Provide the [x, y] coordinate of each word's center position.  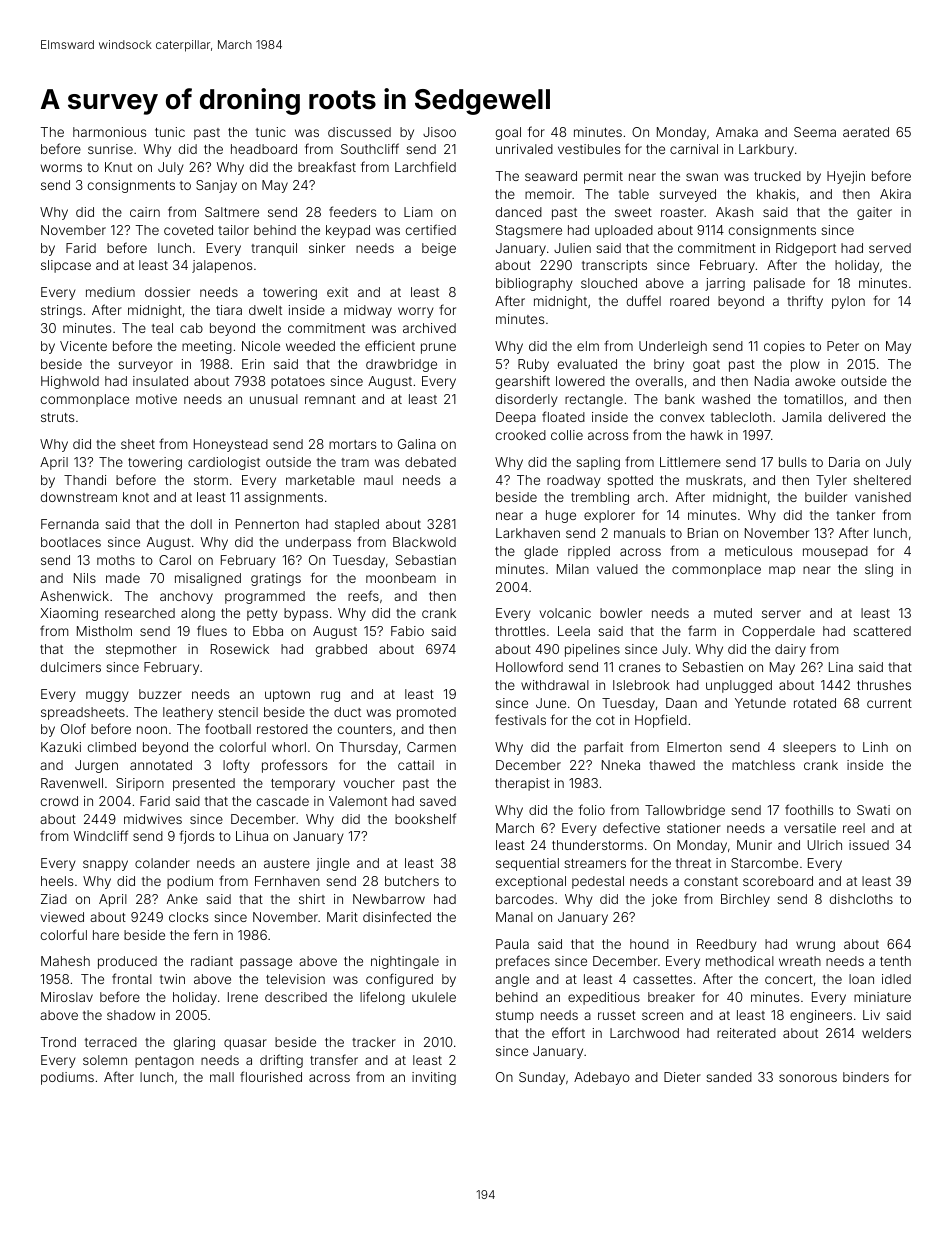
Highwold [70, 382]
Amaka [737, 132]
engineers [821, 1016]
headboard [264, 149]
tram [355, 462]
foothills [809, 809]
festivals [520, 719]
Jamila [802, 417]
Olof [73, 728]
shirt [312, 899]
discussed [359, 132]
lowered [580, 381]
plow [805, 365]
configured [399, 980]
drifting [281, 1061]
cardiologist [224, 463]
